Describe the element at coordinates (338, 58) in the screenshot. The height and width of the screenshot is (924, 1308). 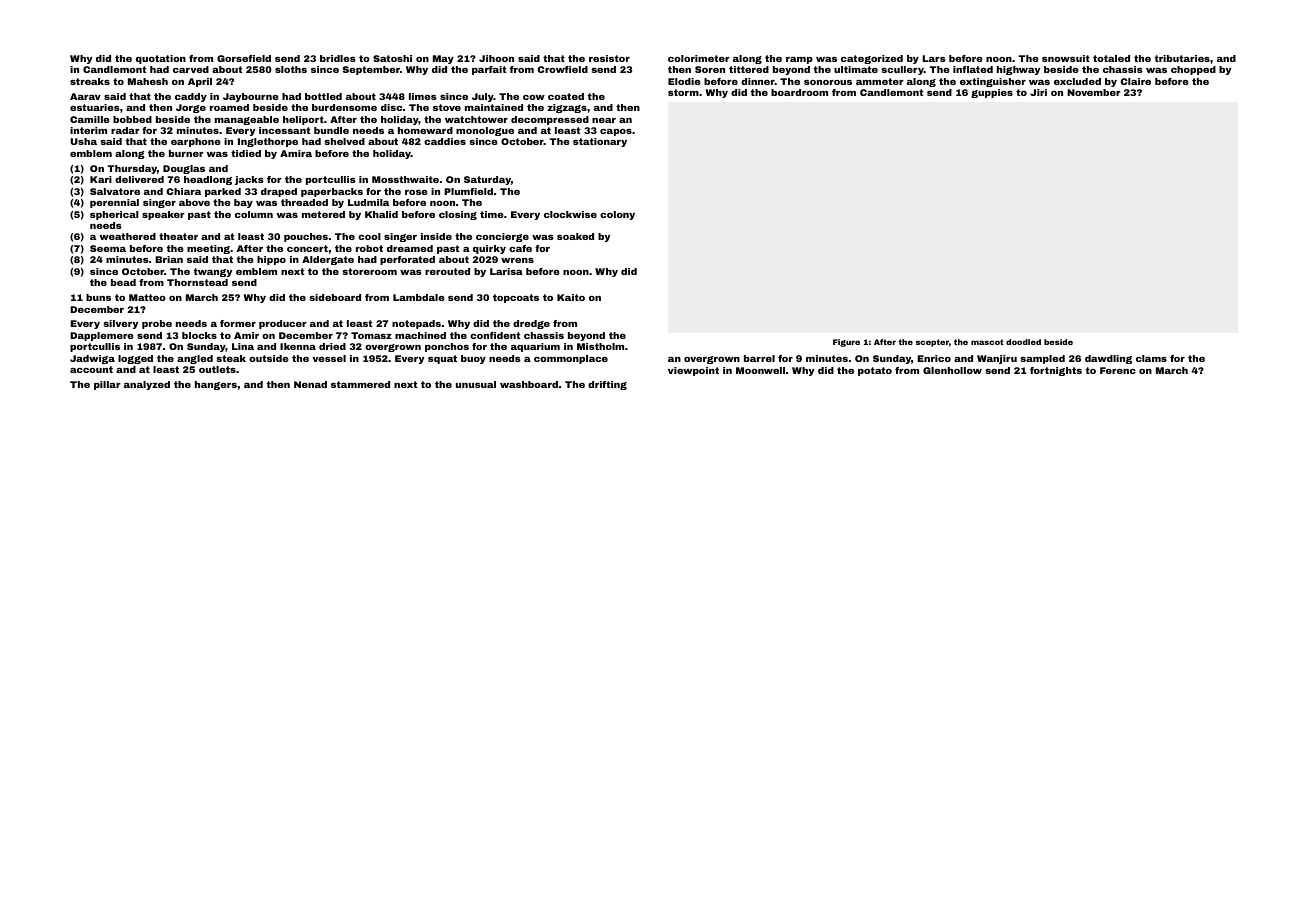
I see `bridles` at that location.
